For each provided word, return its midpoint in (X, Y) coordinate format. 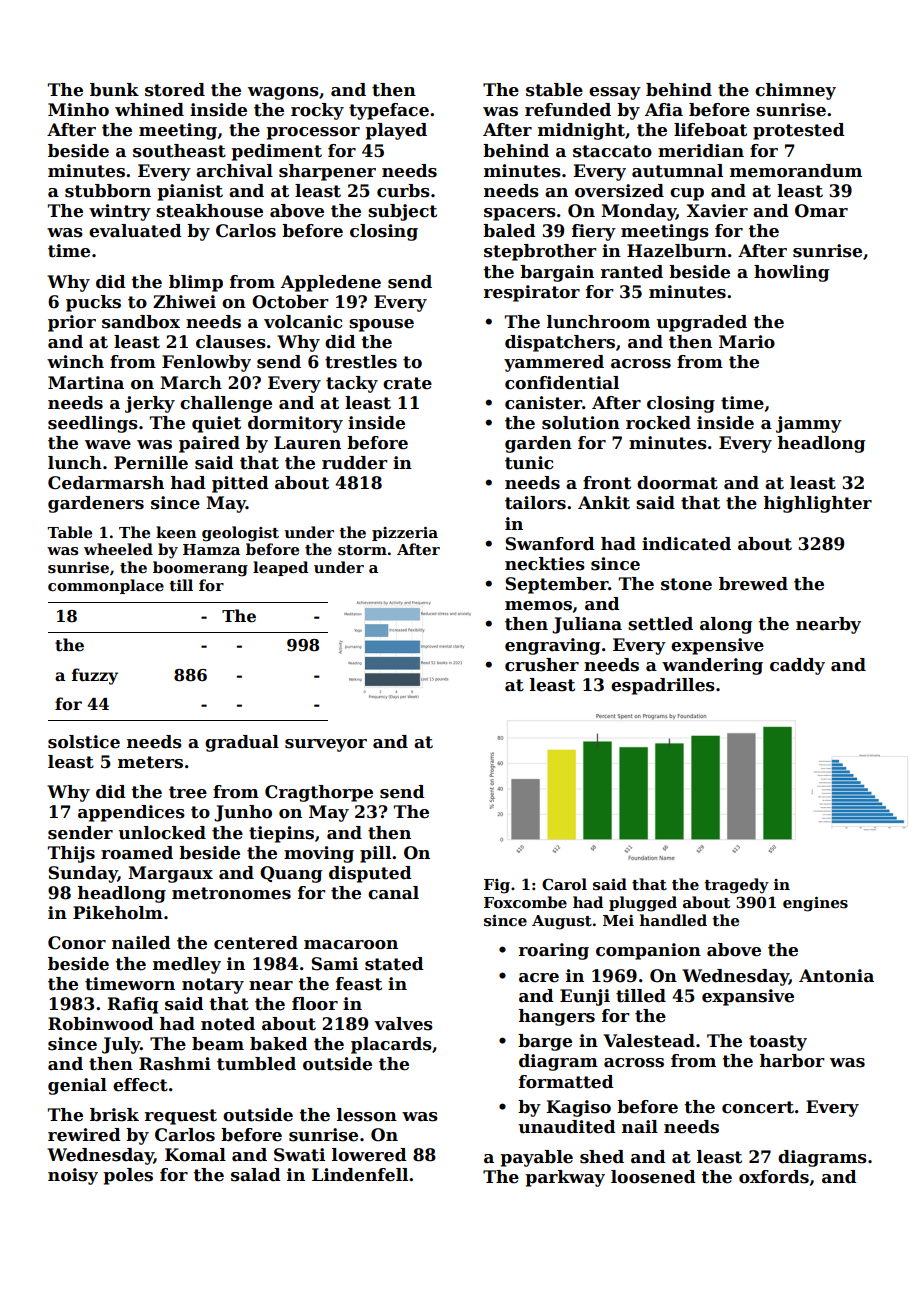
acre (539, 978)
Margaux (170, 874)
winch (75, 362)
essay (615, 93)
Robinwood (101, 1024)
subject (402, 212)
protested (799, 131)
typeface (389, 111)
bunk (114, 90)
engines (815, 904)
